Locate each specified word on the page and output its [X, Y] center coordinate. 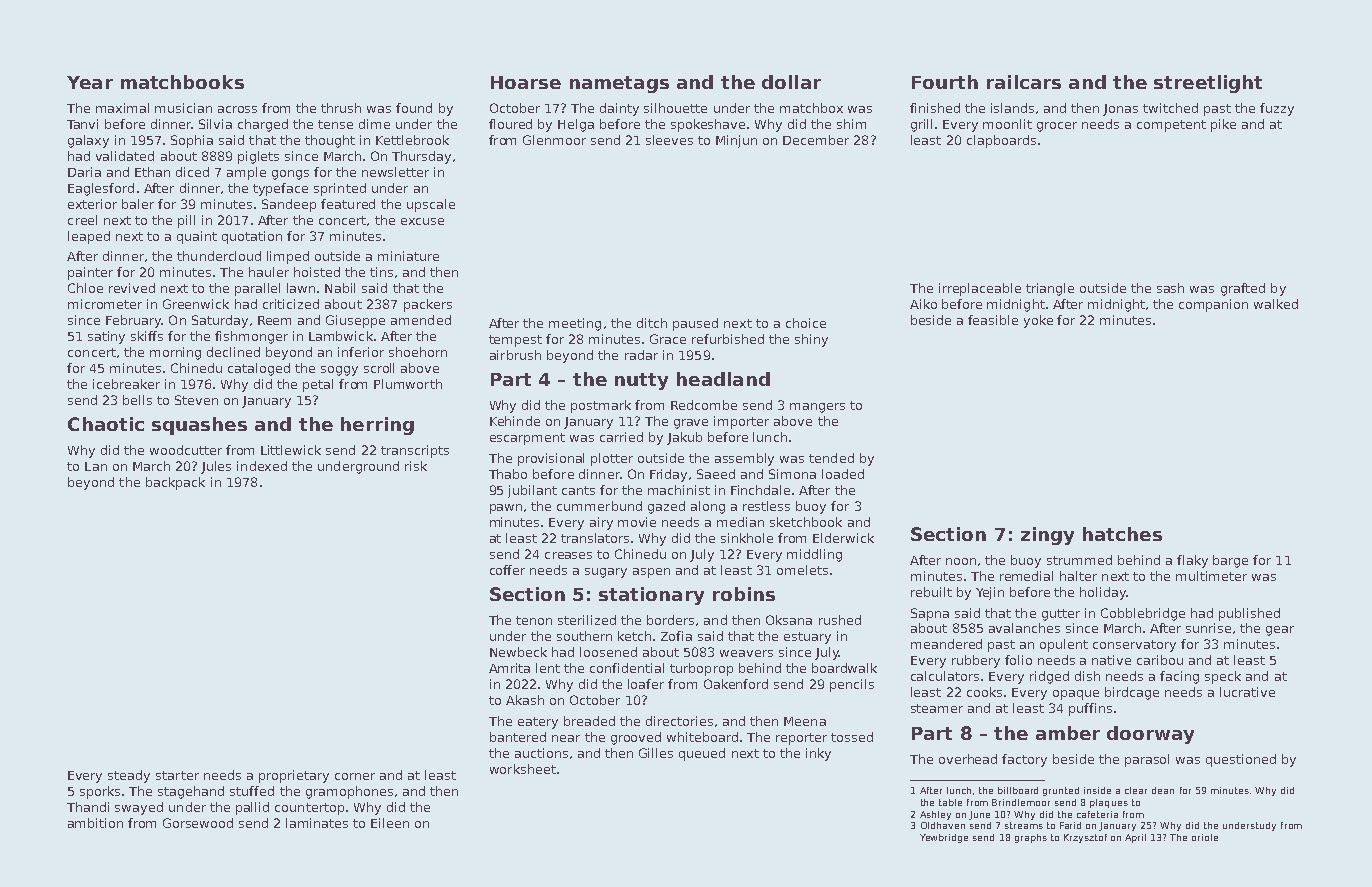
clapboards [1001, 141]
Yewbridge [944, 838]
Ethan [152, 172]
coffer [507, 570]
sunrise [1208, 628]
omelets [802, 570]
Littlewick [291, 450]
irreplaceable [980, 289]
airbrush [515, 355]
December [816, 140]
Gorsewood [198, 823]
